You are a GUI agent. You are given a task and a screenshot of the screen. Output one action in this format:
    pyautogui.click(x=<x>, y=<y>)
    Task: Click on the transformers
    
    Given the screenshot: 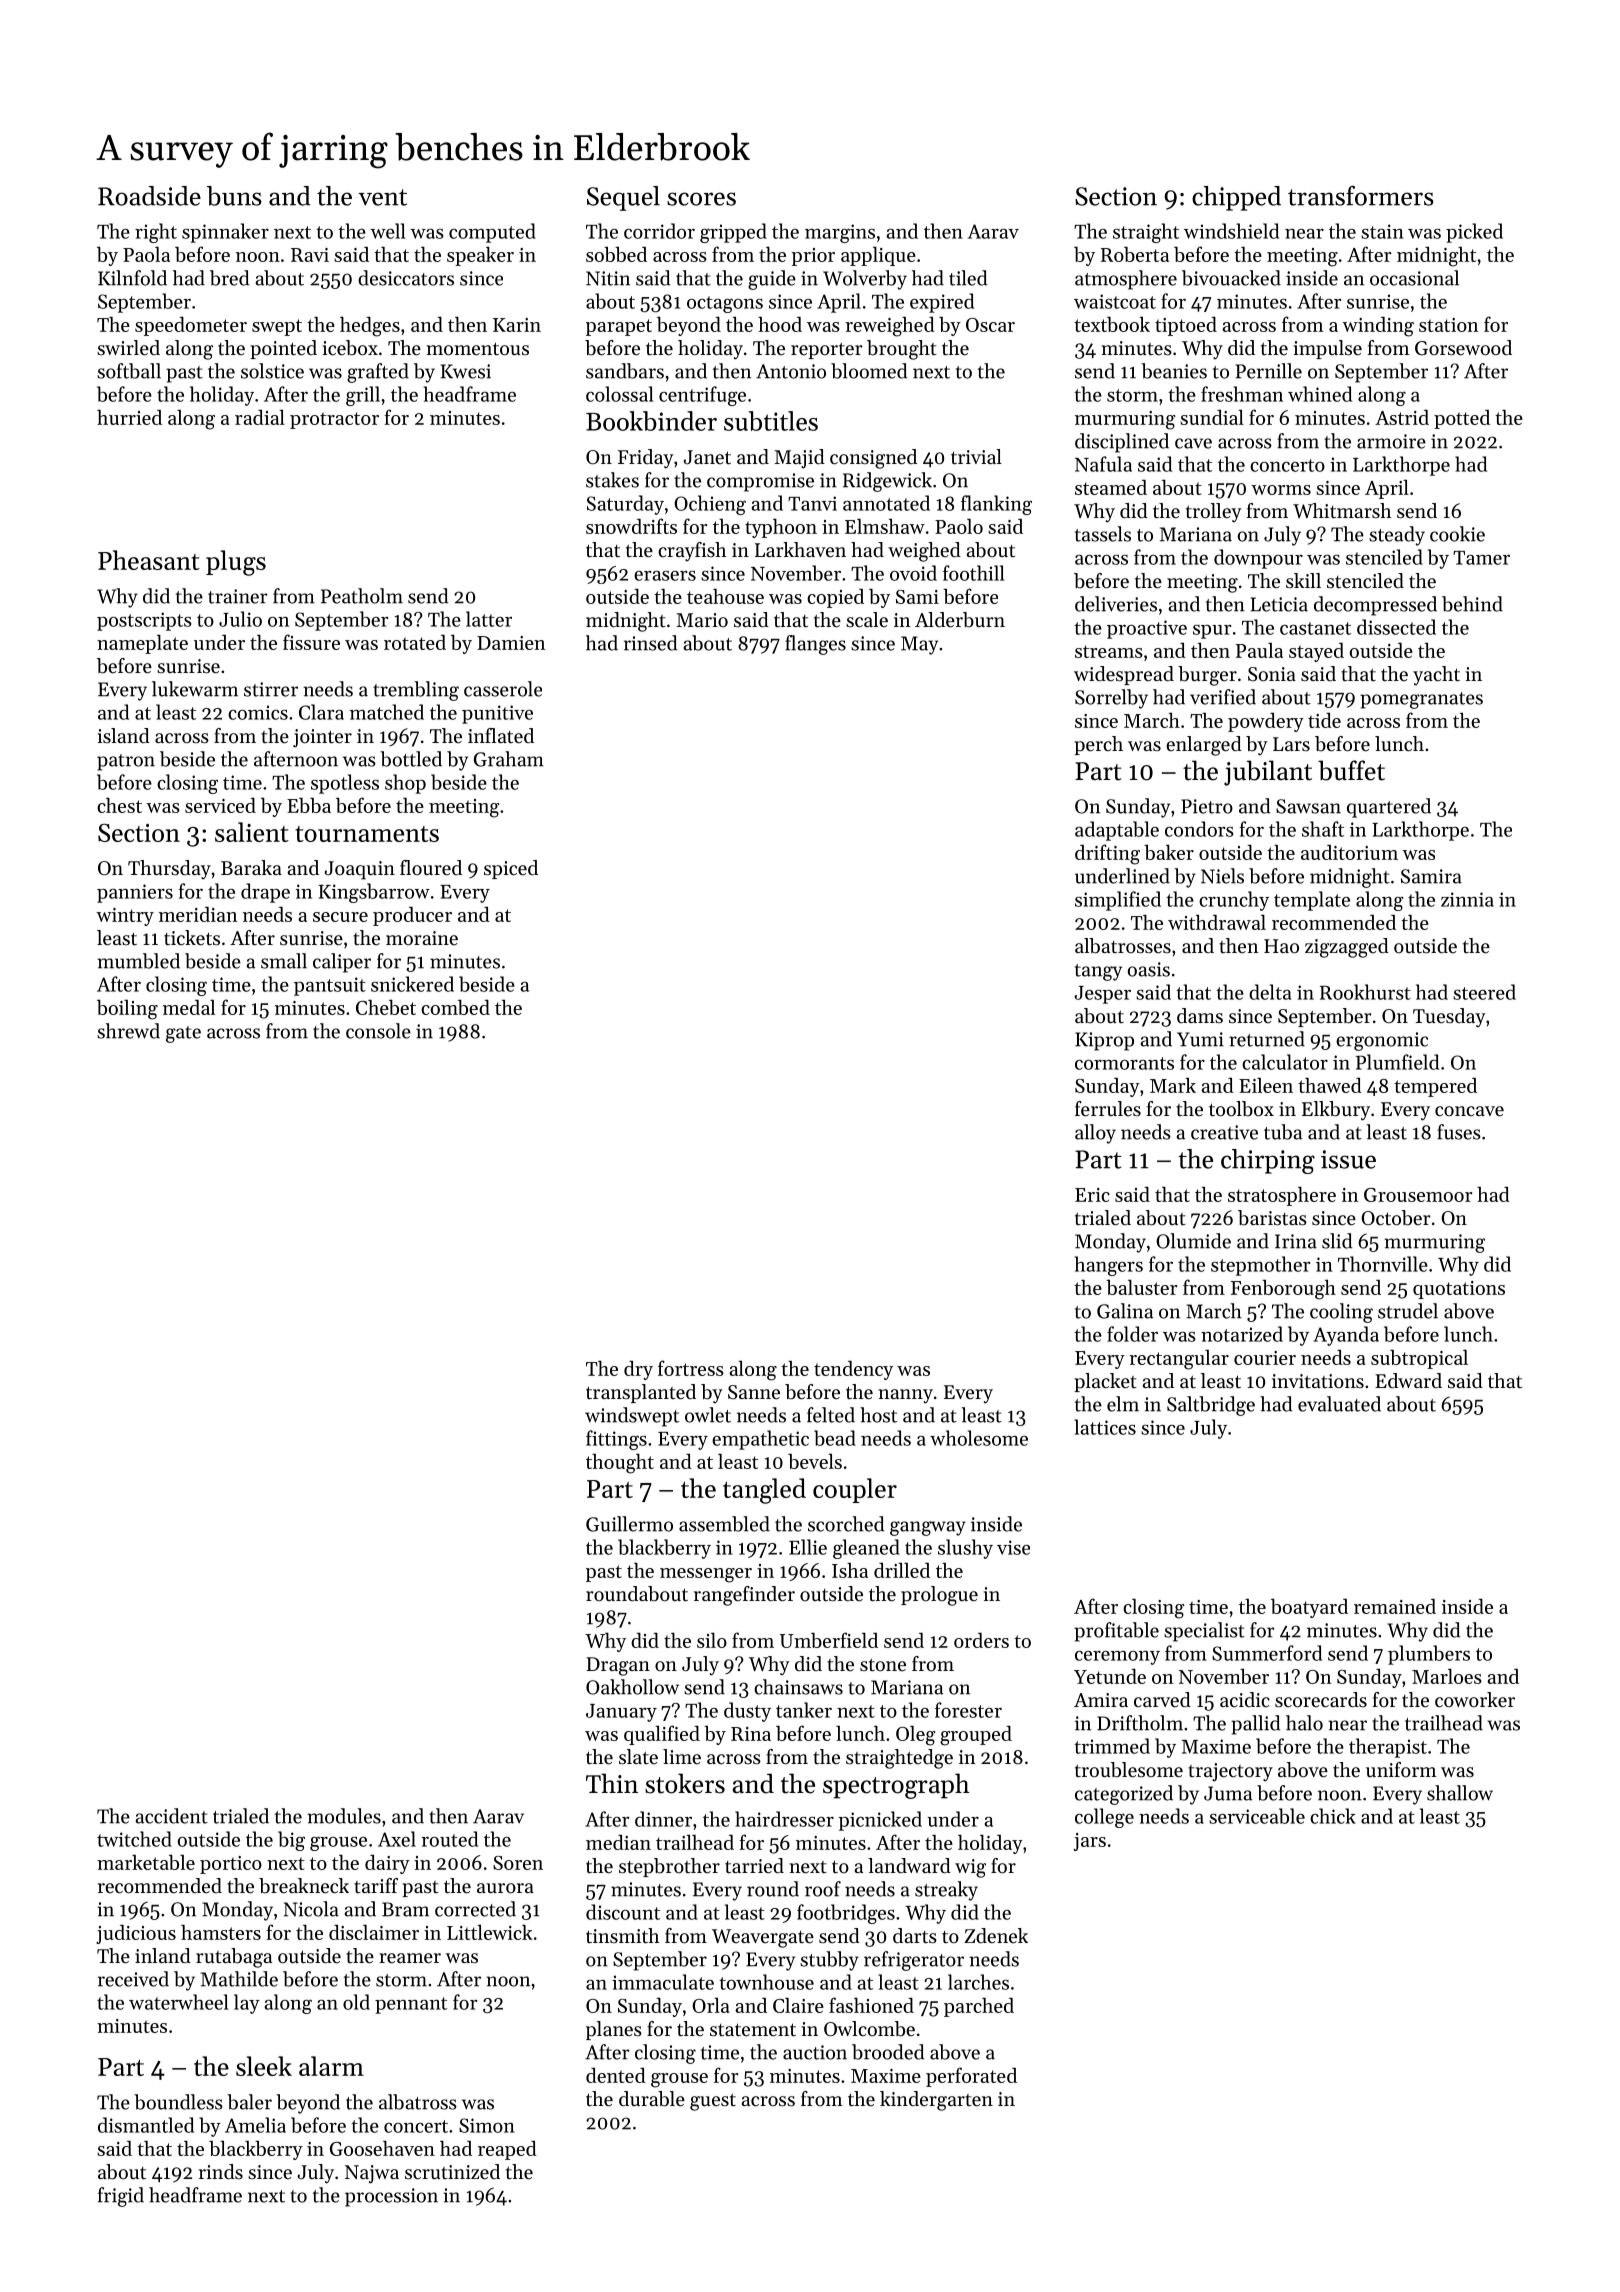 What is the action you would take?
    pyautogui.click(x=1361, y=195)
